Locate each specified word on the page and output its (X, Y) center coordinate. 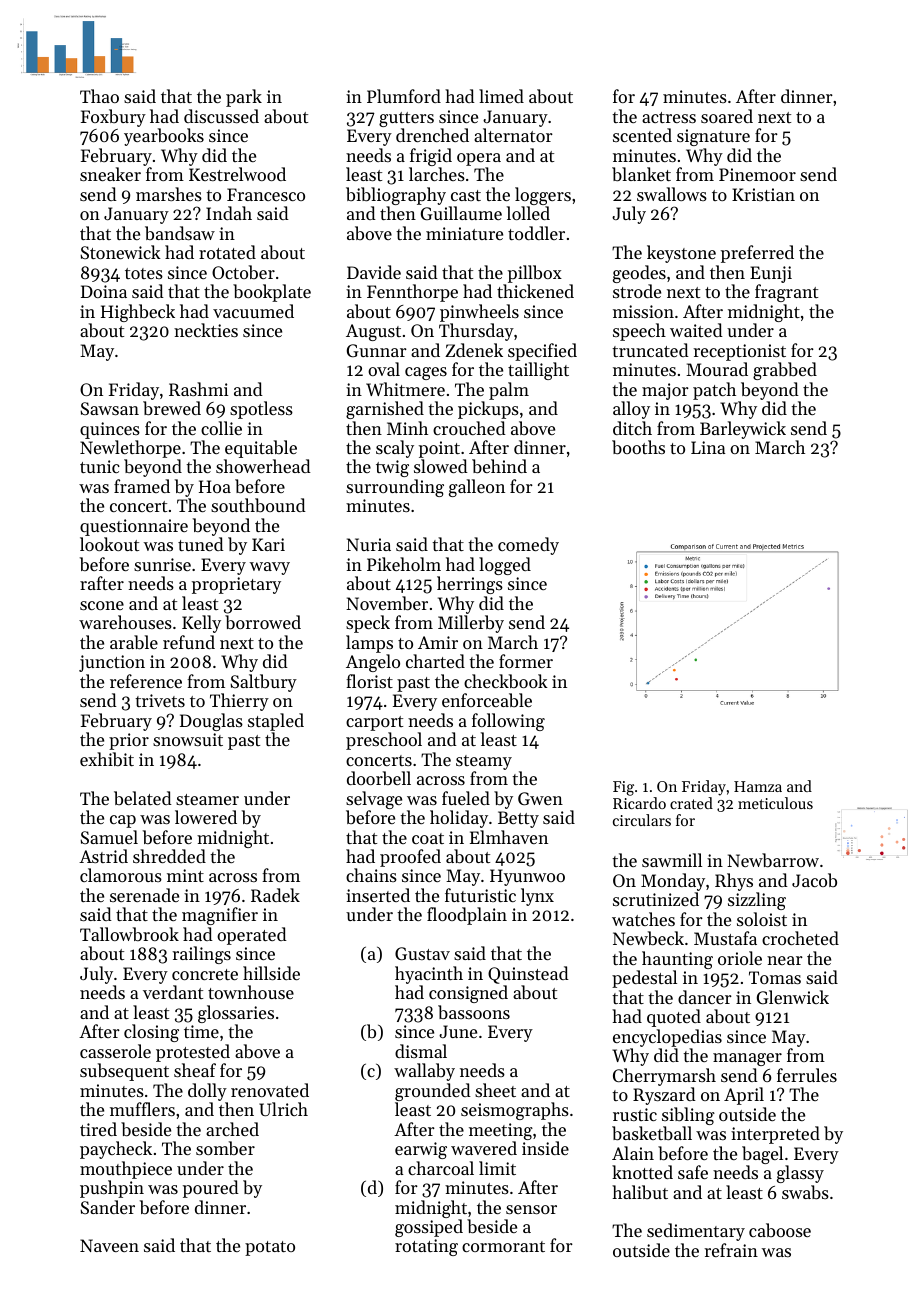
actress (669, 117)
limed (501, 96)
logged (505, 566)
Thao (99, 96)
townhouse (251, 992)
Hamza (758, 786)
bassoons (474, 1012)
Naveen (109, 1245)
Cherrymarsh (664, 1077)
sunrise (162, 564)
